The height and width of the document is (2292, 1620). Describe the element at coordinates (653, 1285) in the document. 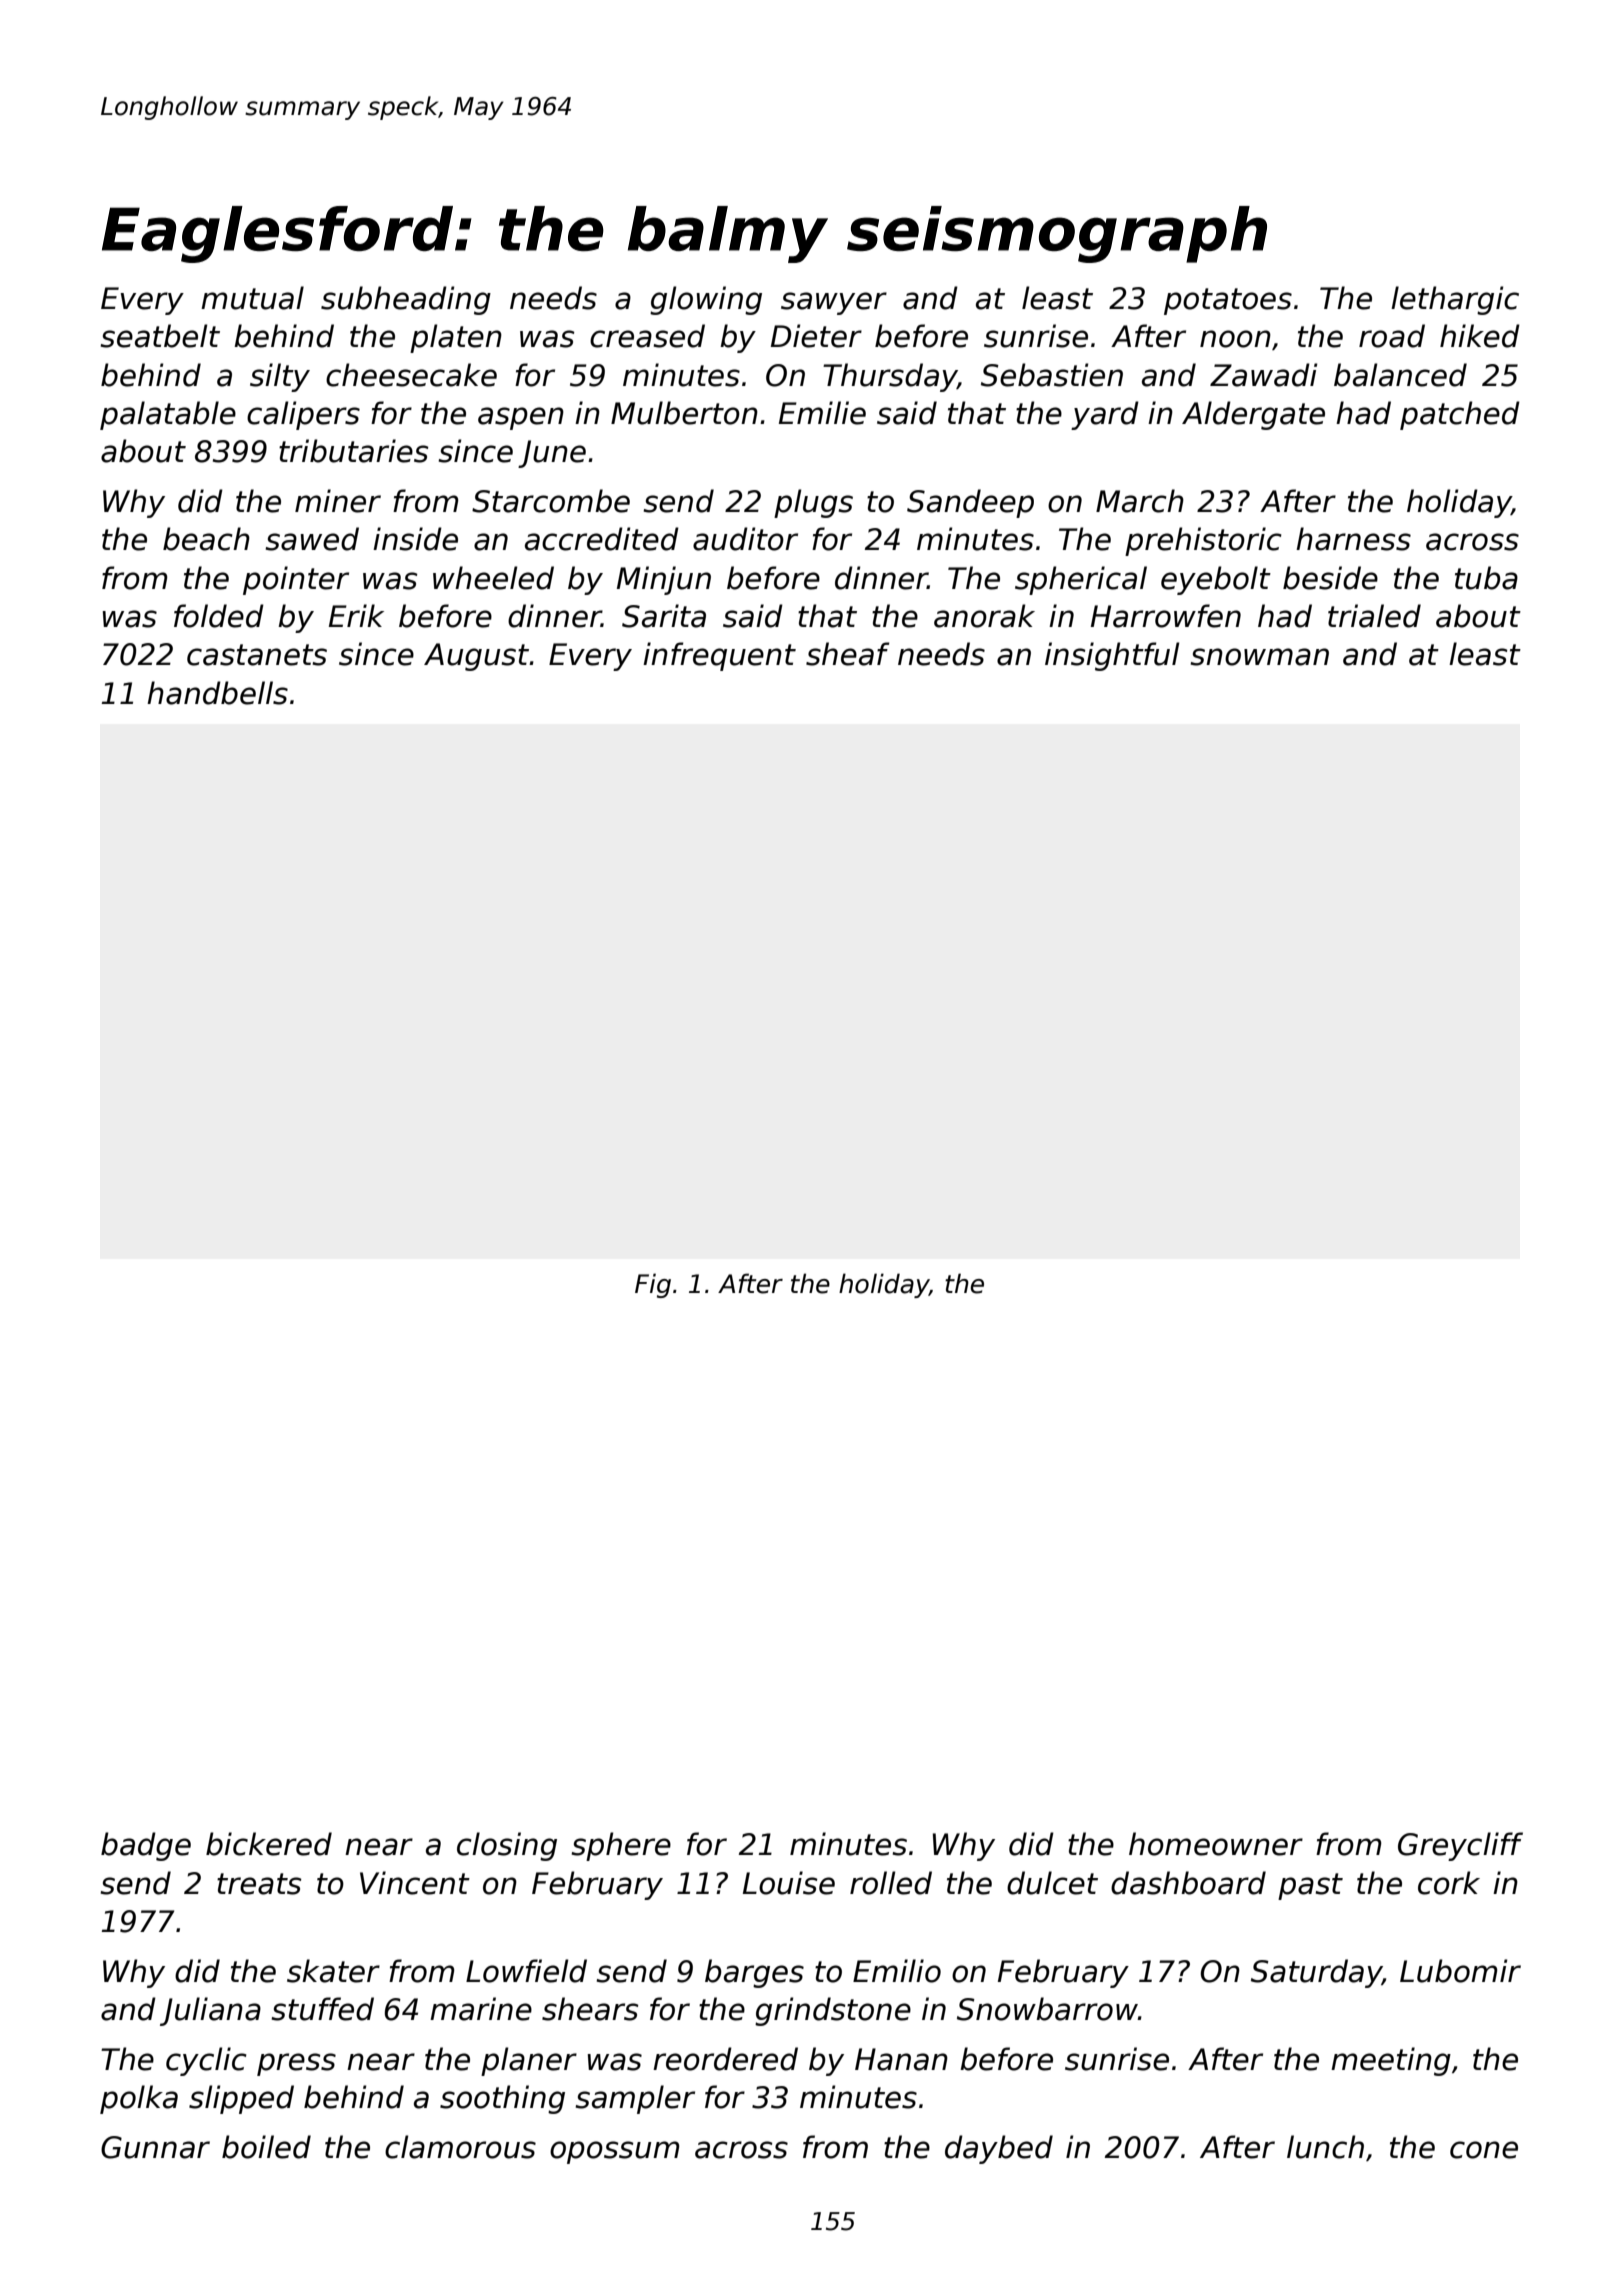

I see `Fig` at that location.
